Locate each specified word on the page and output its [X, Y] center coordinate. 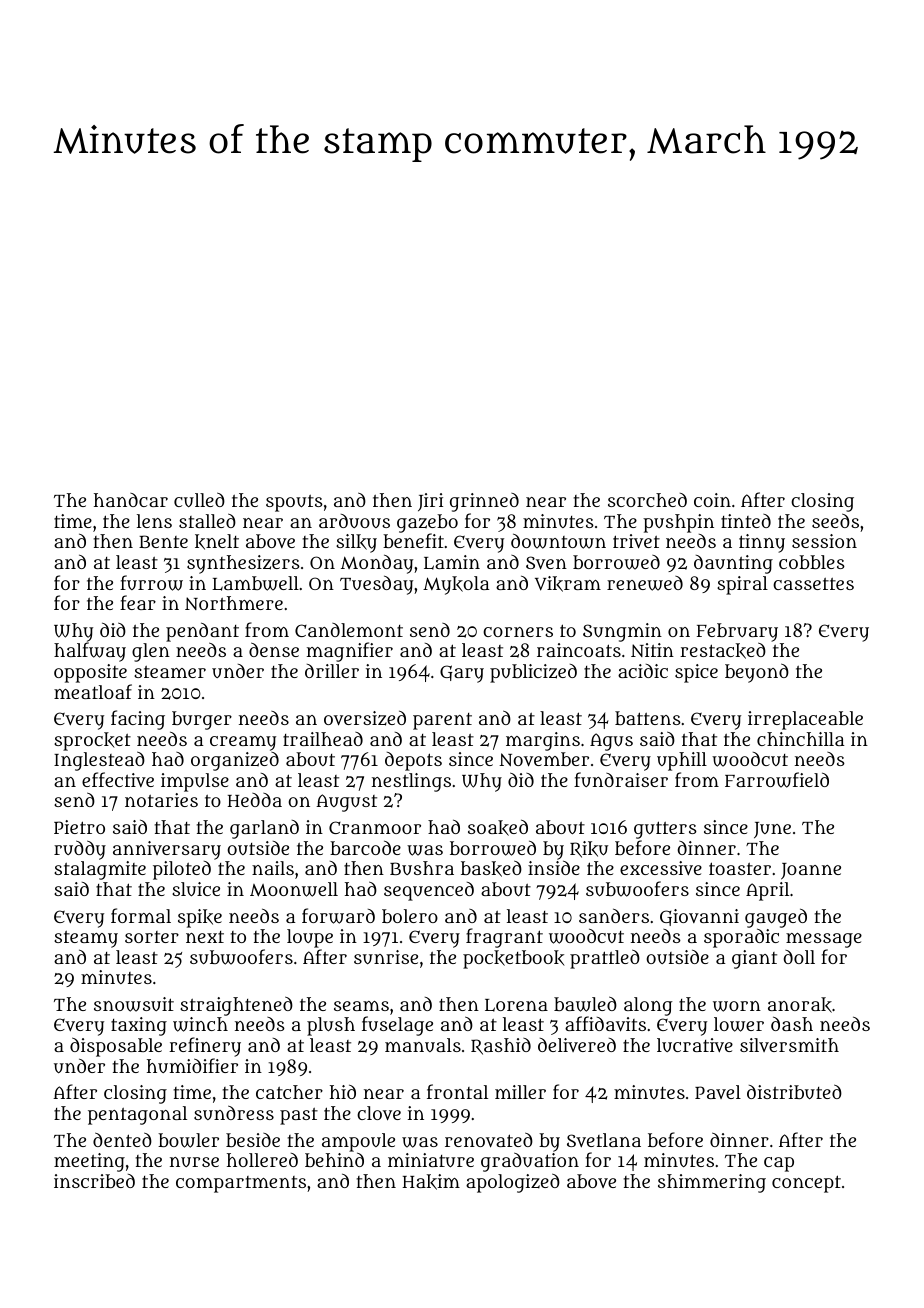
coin [712, 500]
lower [739, 1024]
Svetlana [604, 1140]
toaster [740, 868]
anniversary [167, 850]
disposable [116, 1047]
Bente [163, 541]
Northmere [234, 603]
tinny [762, 543]
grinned [484, 502]
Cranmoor [375, 827]
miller [520, 1092]
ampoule [358, 1142]
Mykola [456, 585]
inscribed [94, 1181]
